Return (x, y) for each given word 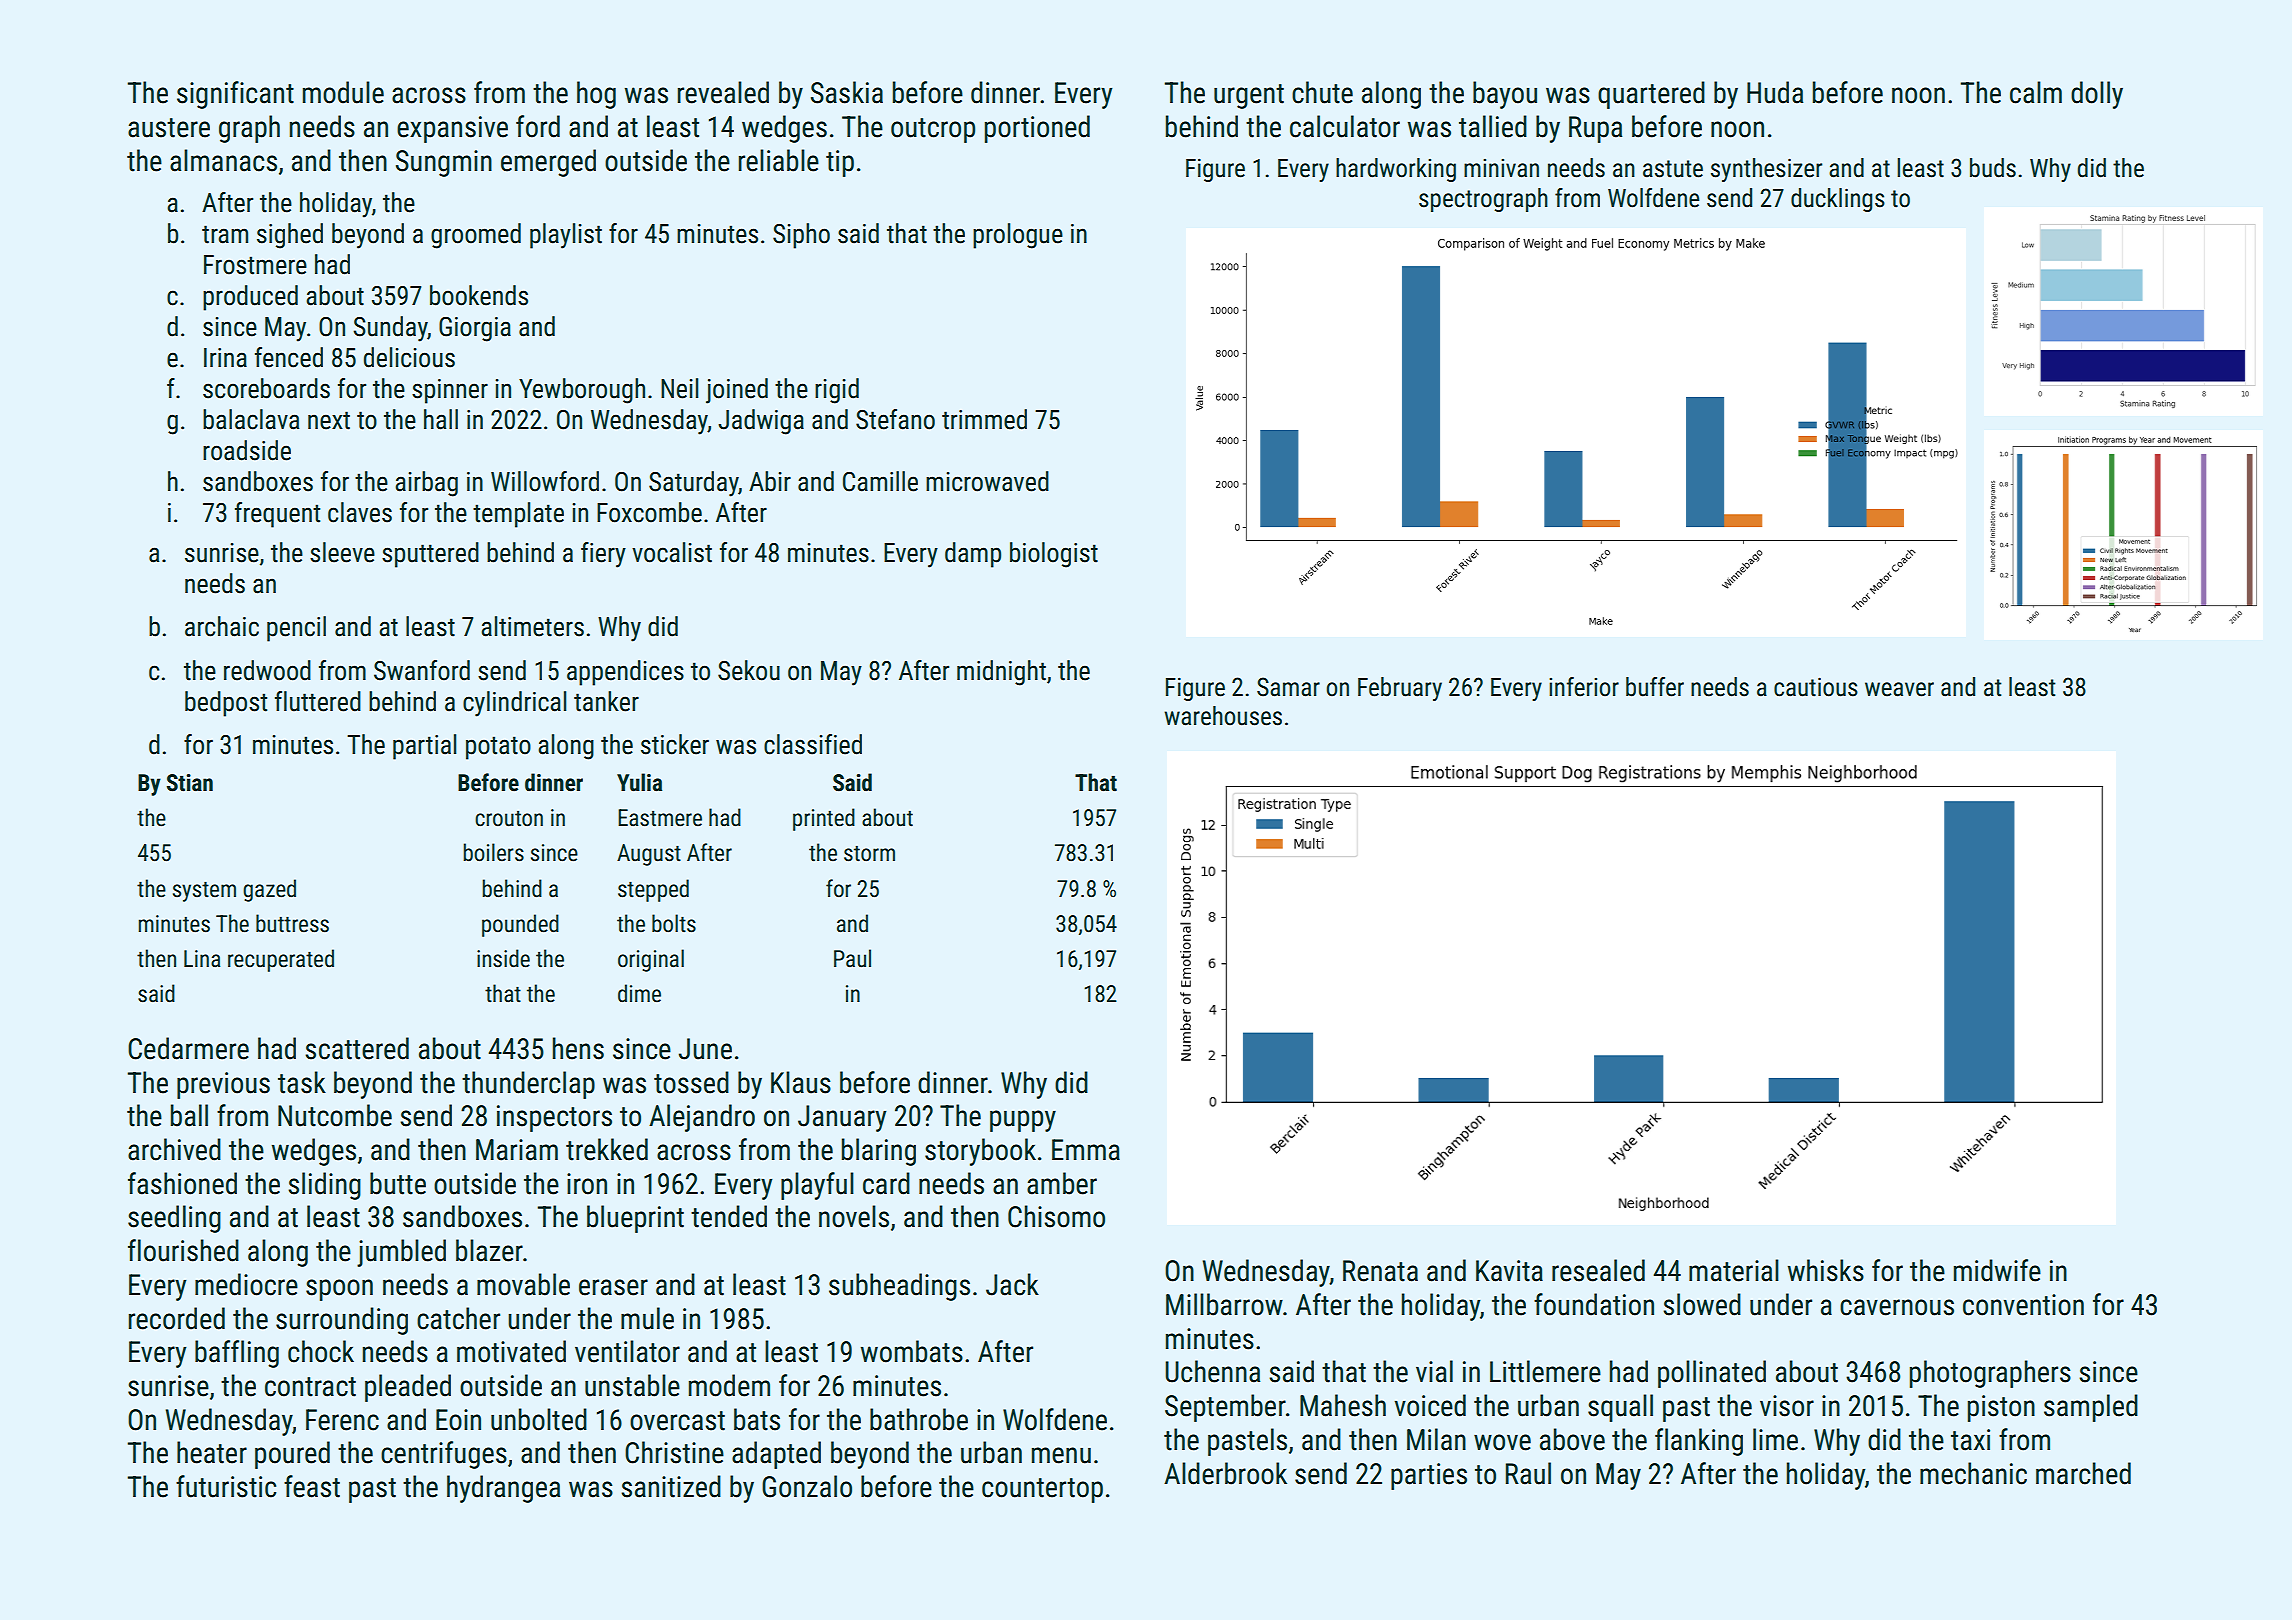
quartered (1651, 95)
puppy (1023, 1121)
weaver (1899, 689)
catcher (458, 1318)
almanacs (223, 160)
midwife (1997, 1270)
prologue (1018, 236)
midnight (1001, 673)
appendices (625, 673)
